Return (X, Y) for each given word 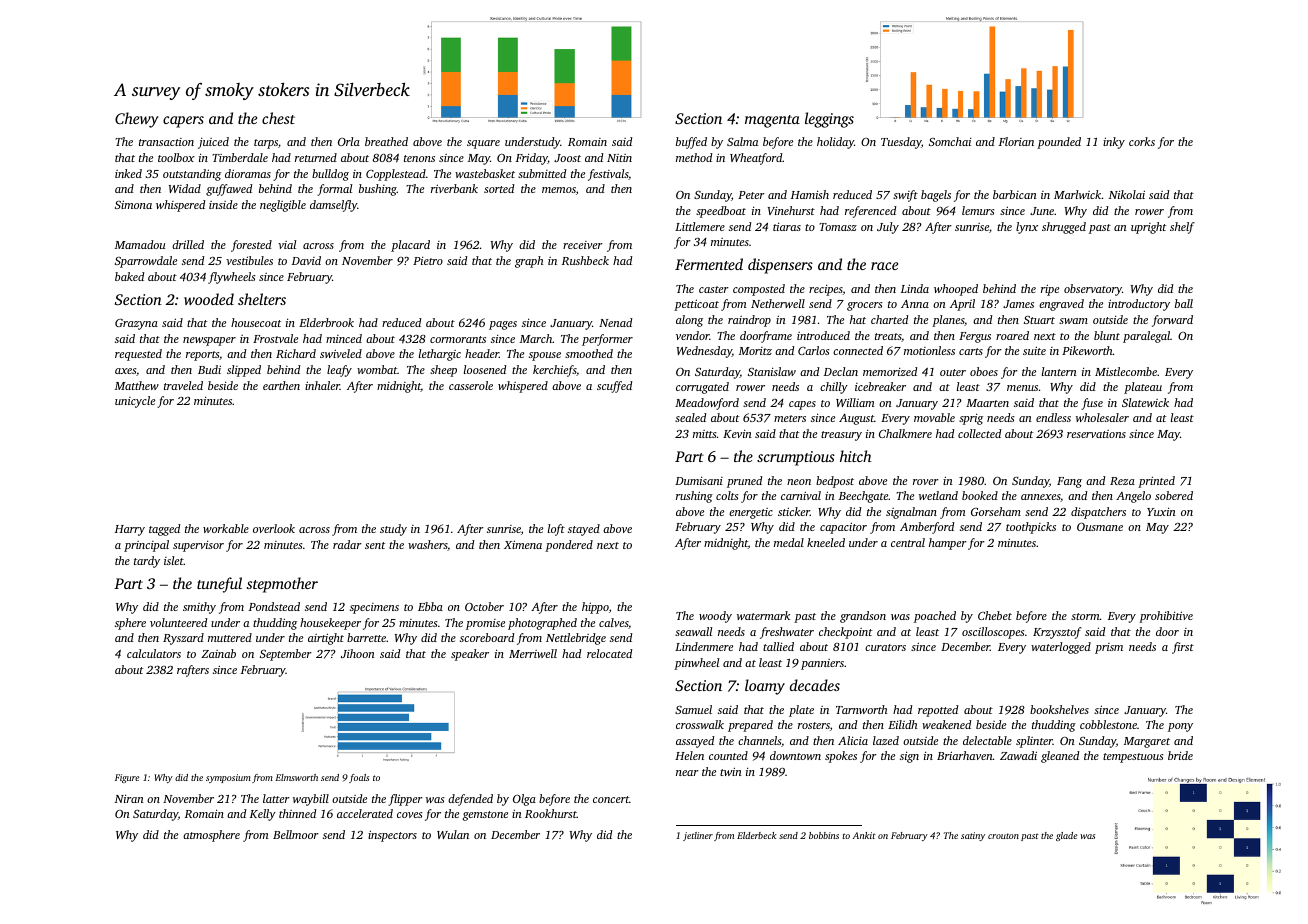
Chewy (137, 120)
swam (1073, 321)
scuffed (614, 387)
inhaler (322, 385)
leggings (829, 120)
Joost (567, 158)
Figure (127, 778)
